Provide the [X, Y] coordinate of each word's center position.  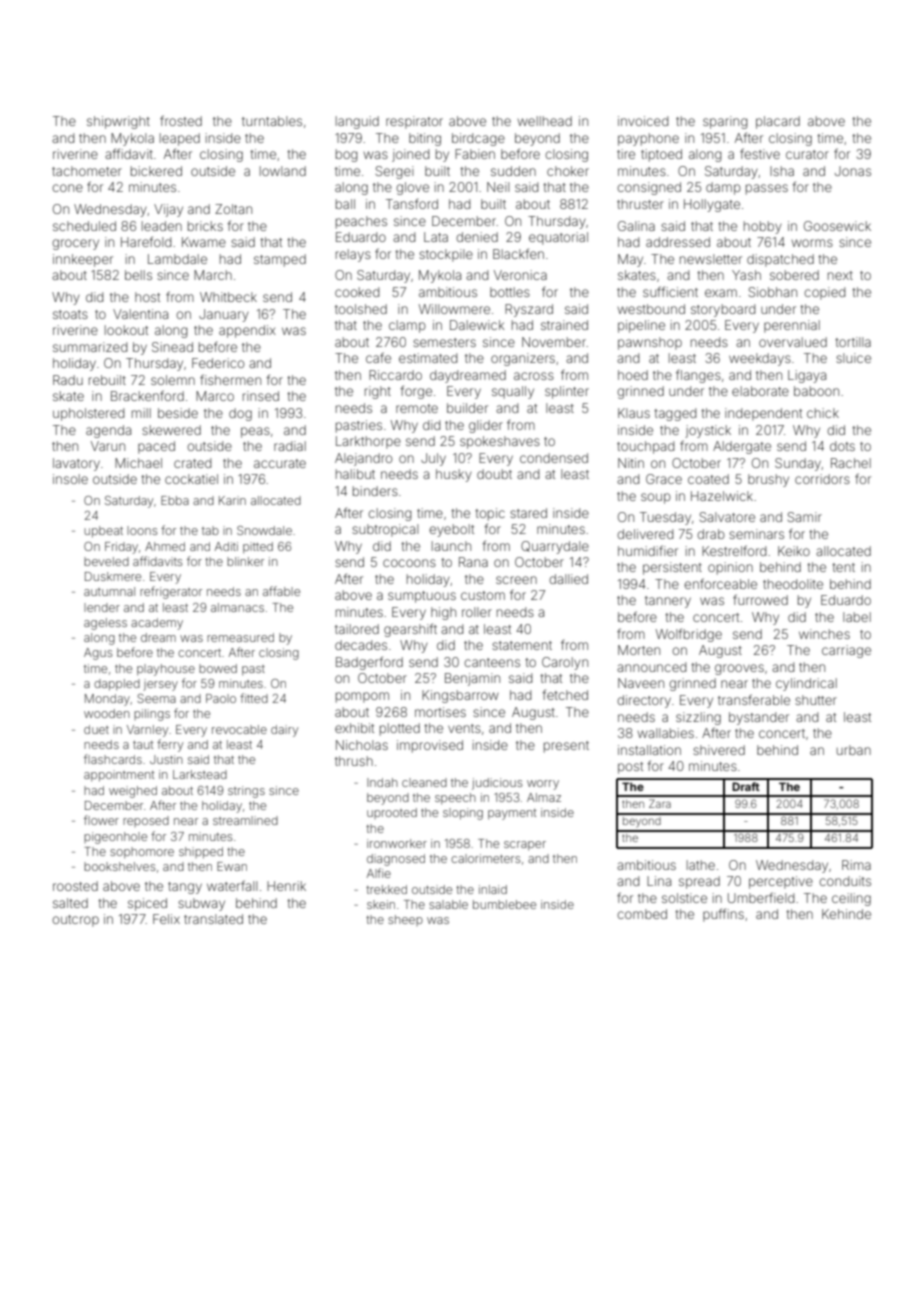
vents [464, 728]
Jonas [853, 171]
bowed [218, 668]
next [840, 275]
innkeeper [83, 260]
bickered [156, 171]
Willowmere [454, 309]
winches [824, 634]
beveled [106, 561]
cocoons [409, 563]
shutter [816, 700]
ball [345, 204]
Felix [166, 919]
